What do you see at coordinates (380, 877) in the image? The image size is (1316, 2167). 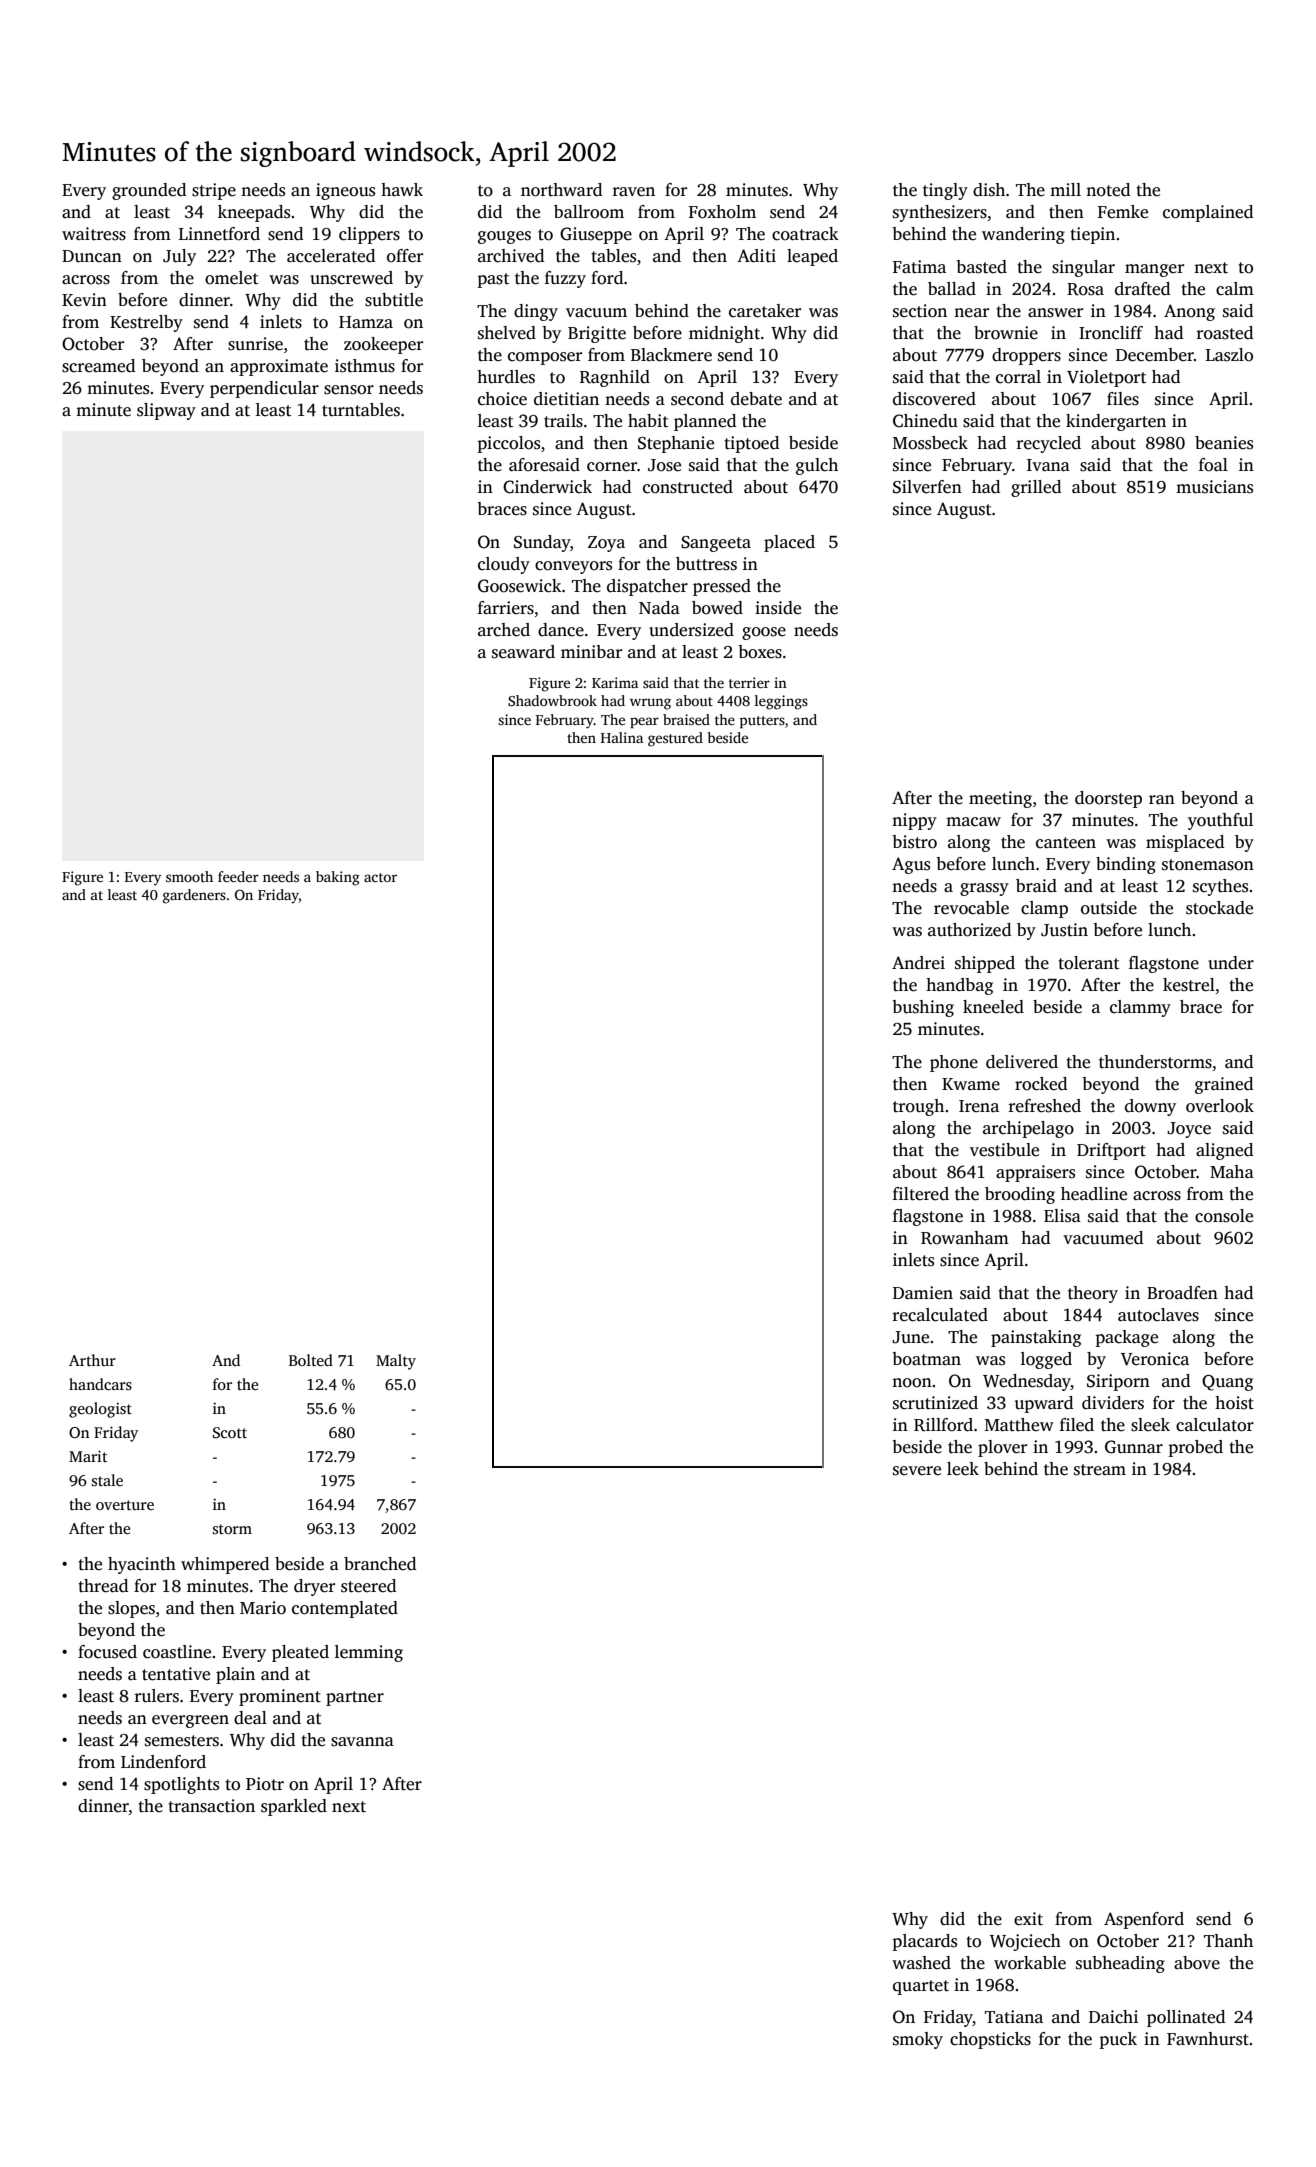 I see `actor` at bounding box center [380, 877].
